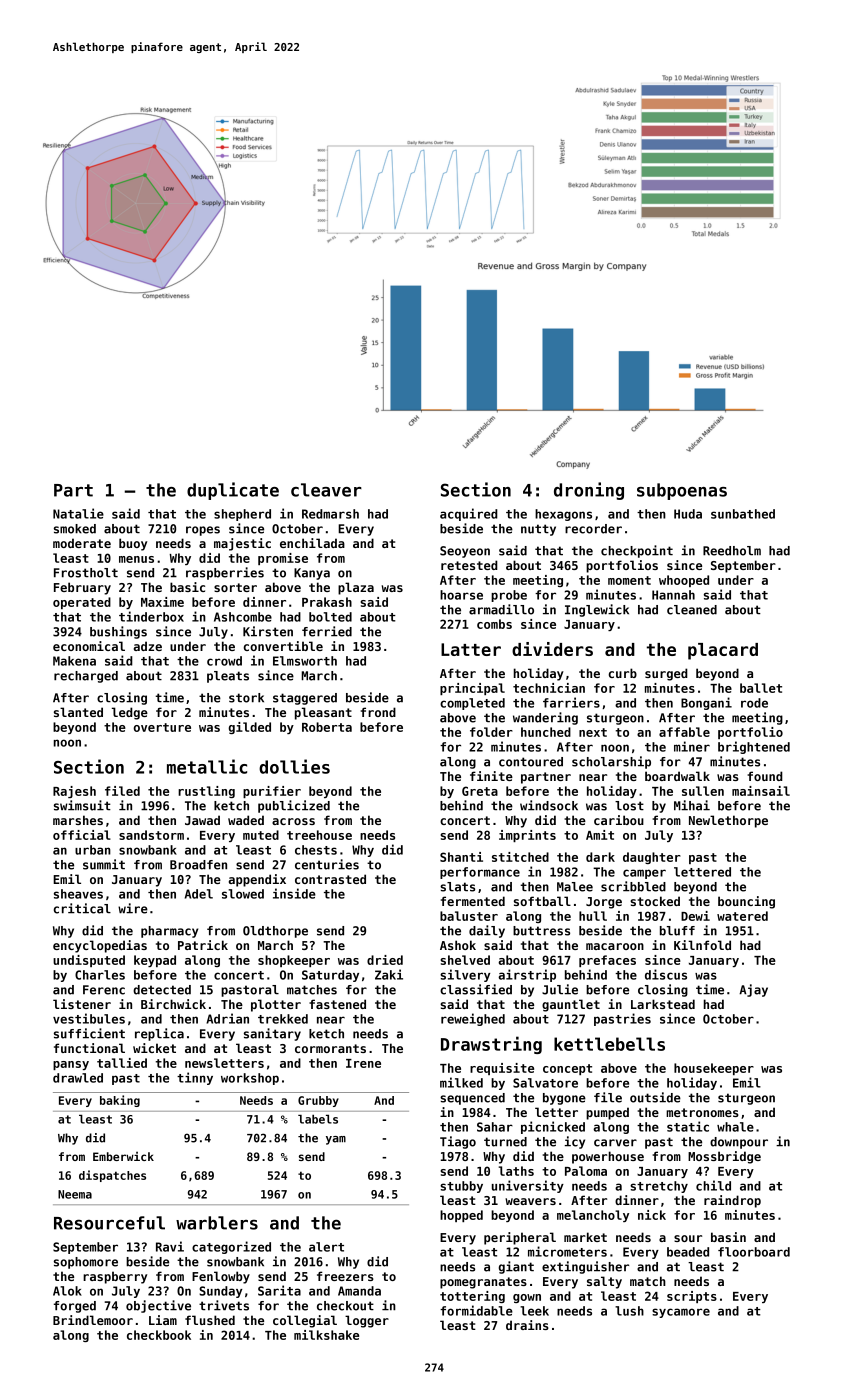 Image resolution: width=849 pixels, height=1400 pixels. Describe the element at coordinates (123, 1156) in the screenshot. I see `Emberwick` at that location.
